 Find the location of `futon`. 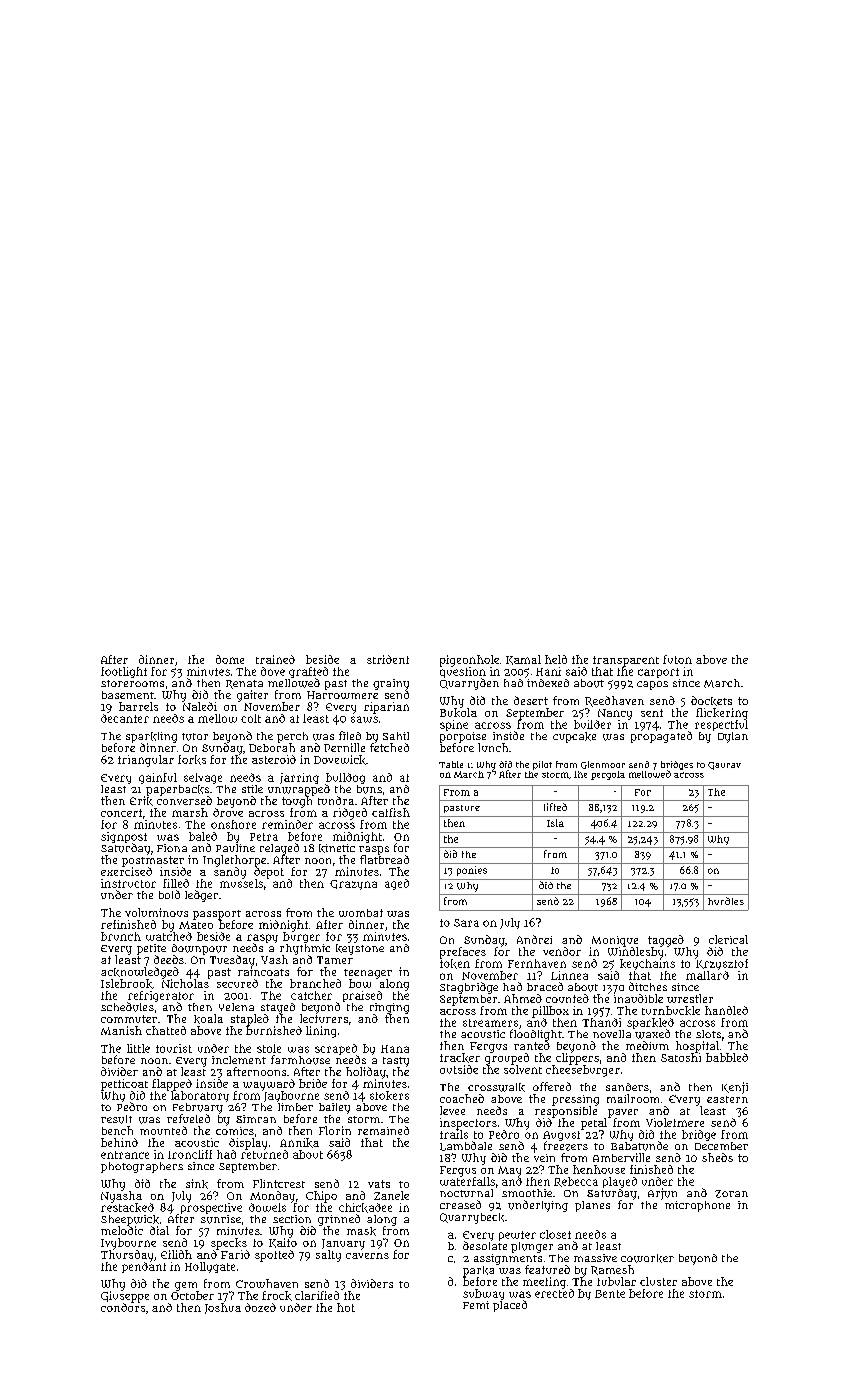

futon is located at coordinates (677, 659).
